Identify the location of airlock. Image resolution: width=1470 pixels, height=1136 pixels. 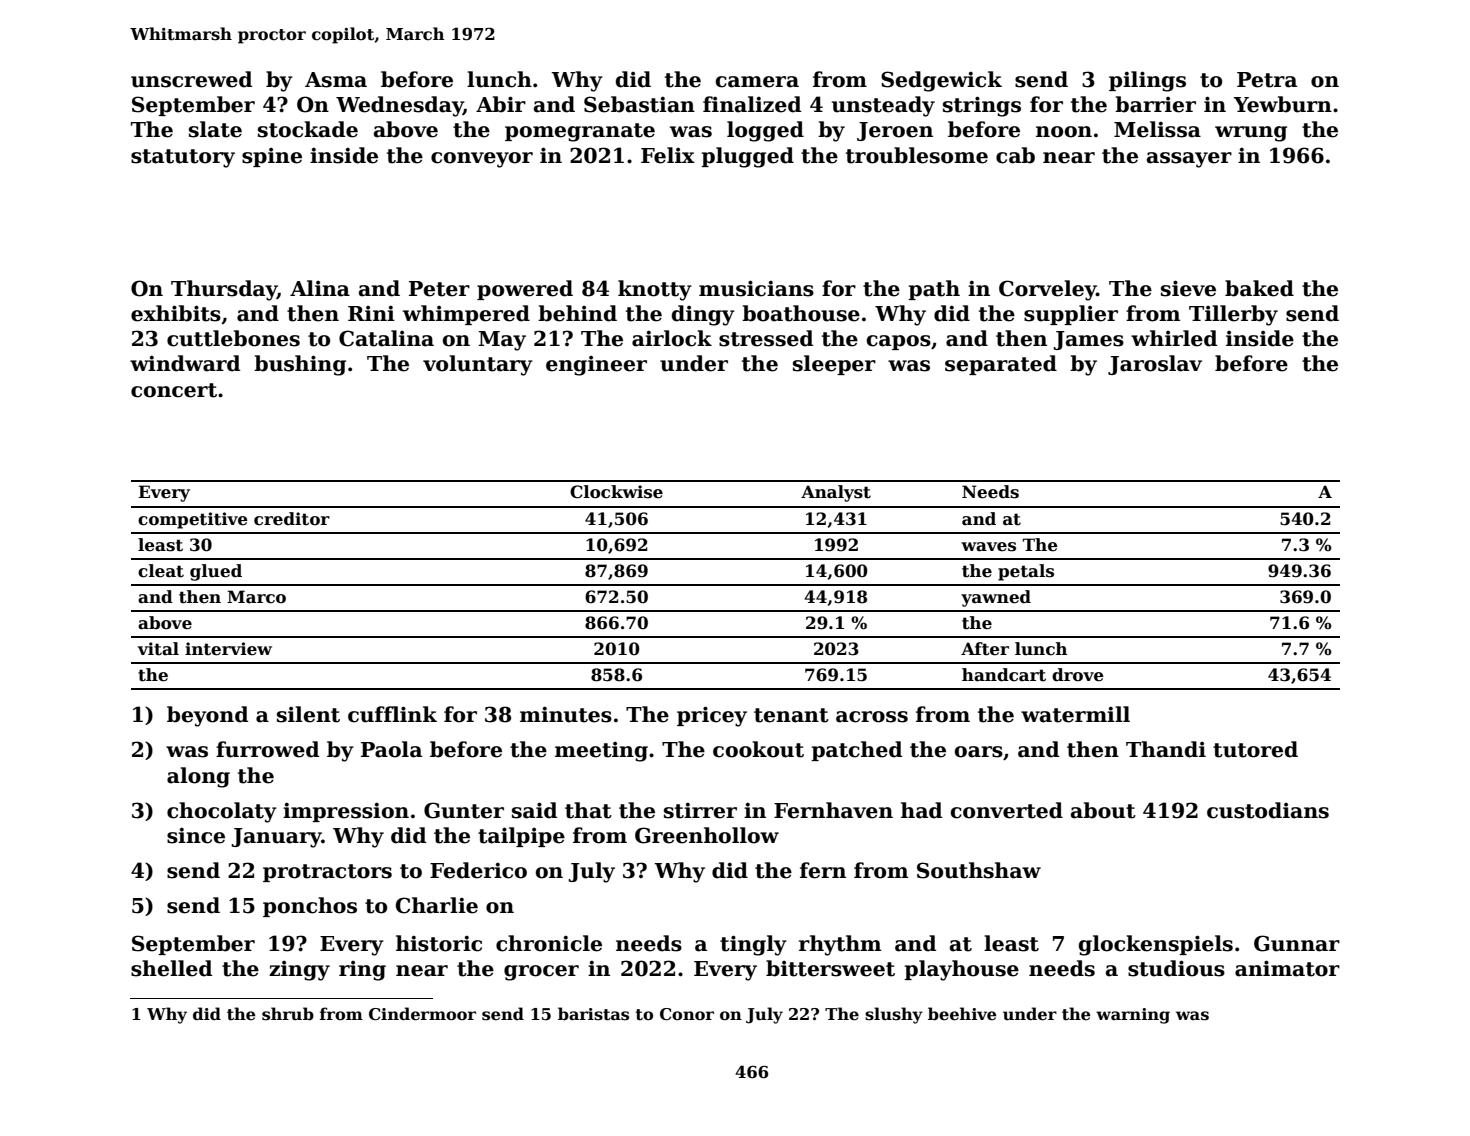
(672, 338).
